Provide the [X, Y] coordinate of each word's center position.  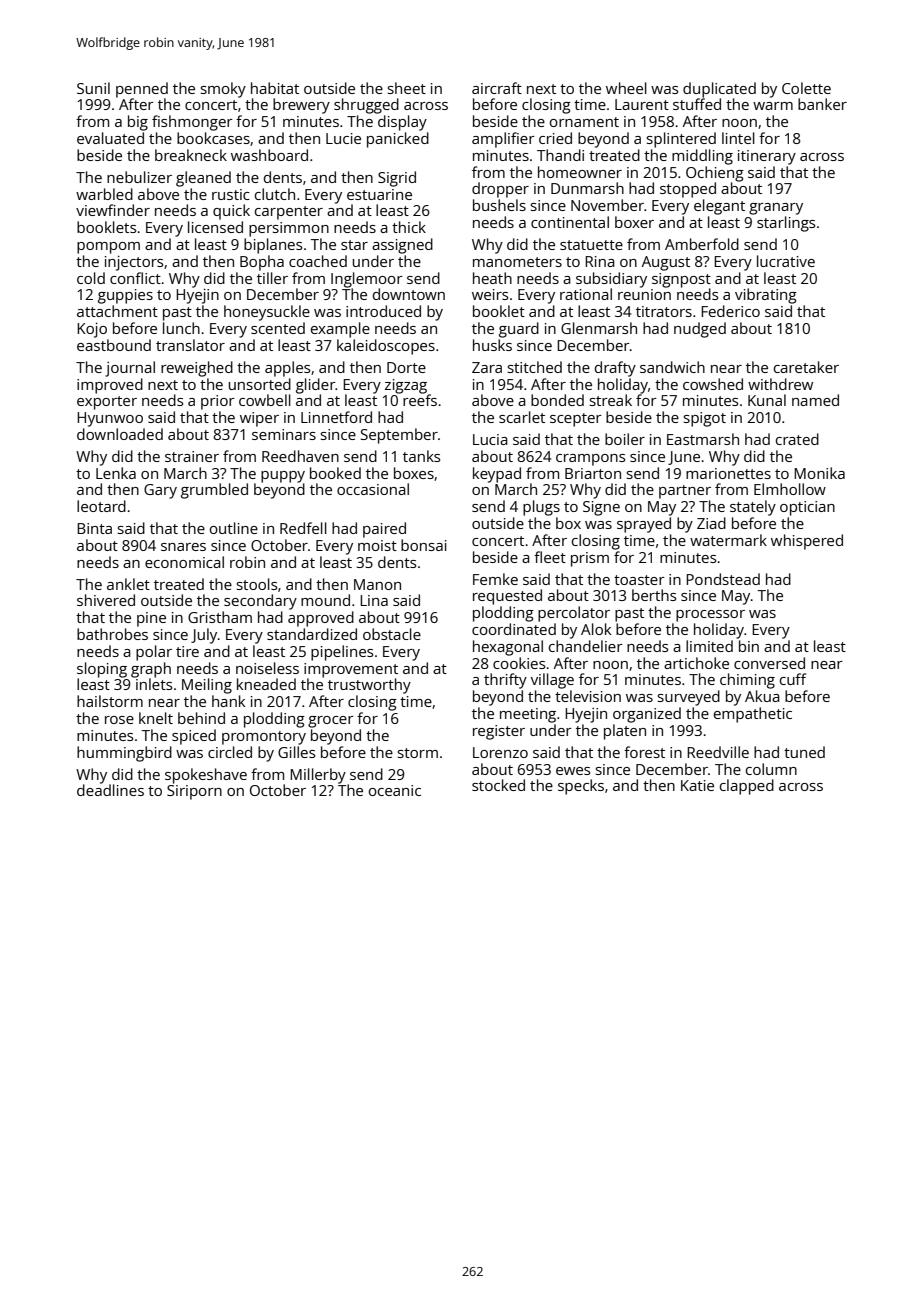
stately [753, 508]
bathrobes [112, 634]
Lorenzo [500, 752]
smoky [223, 90]
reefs [420, 400]
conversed [769, 663]
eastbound [114, 345]
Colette [806, 88]
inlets [154, 684]
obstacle [392, 634]
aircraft [497, 88]
